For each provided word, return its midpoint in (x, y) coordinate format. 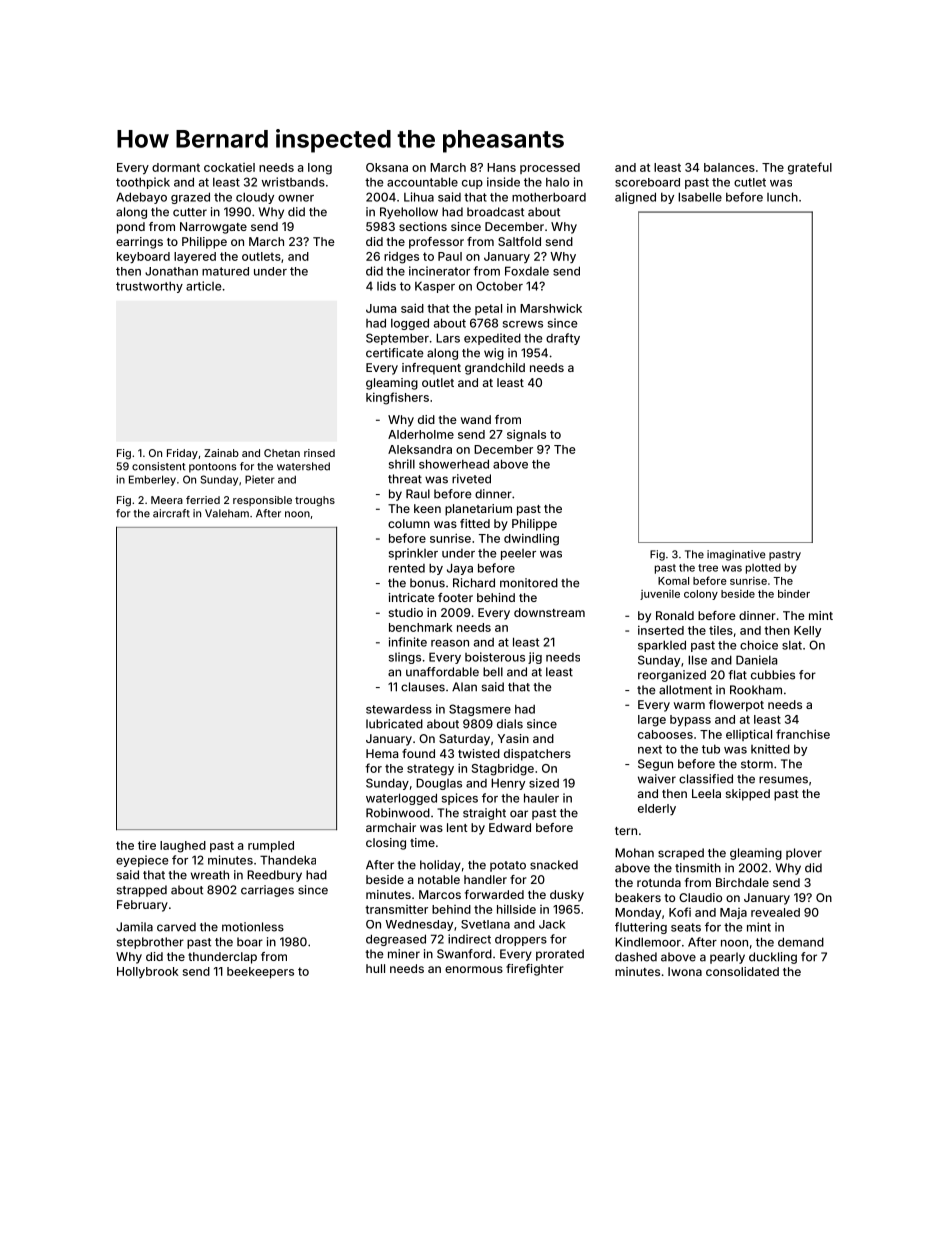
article (203, 286)
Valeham (227, 513)
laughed (183, 847)
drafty (563, 339)
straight (484, 814)
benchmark (421, 627)
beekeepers (260, 972)
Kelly (807, 631)
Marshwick (551, 308)
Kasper (435, 287)
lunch (782, 197)
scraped (681, 854)
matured (225, 271)
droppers (521, 940)
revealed (775, 912)
